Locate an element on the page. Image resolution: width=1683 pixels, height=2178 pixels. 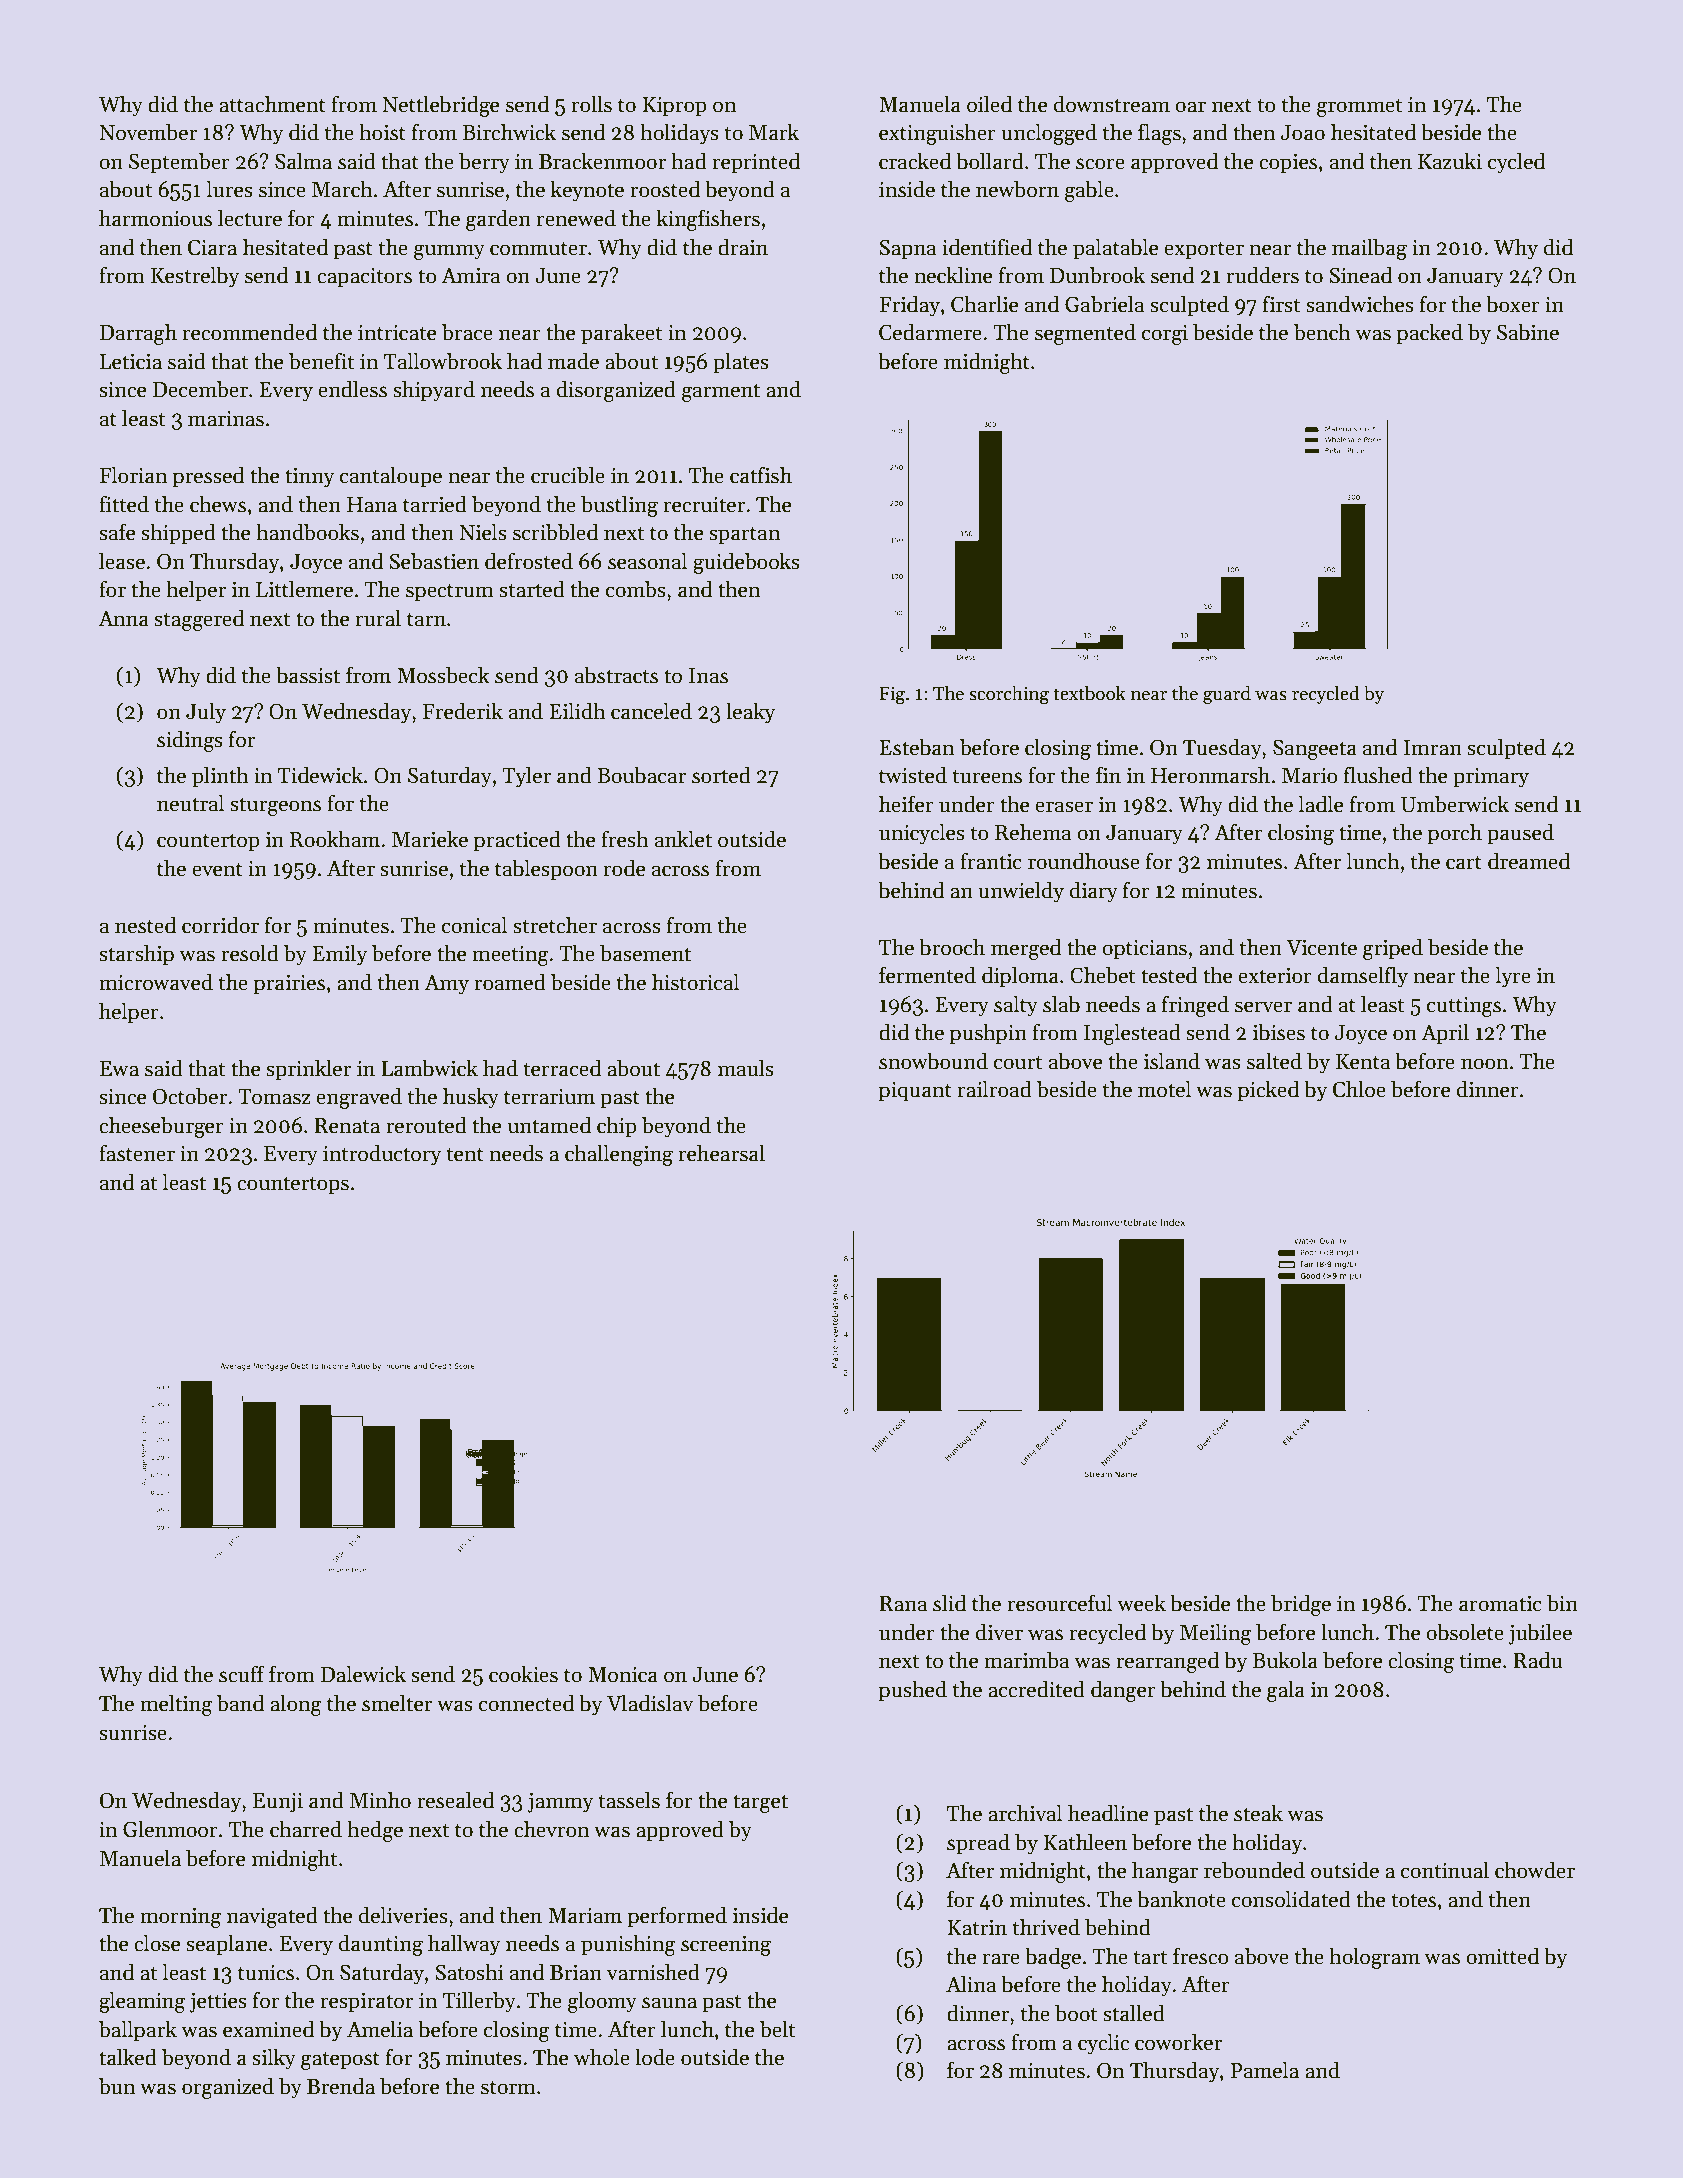
Mariam is located at coordinates (585, 1916).
